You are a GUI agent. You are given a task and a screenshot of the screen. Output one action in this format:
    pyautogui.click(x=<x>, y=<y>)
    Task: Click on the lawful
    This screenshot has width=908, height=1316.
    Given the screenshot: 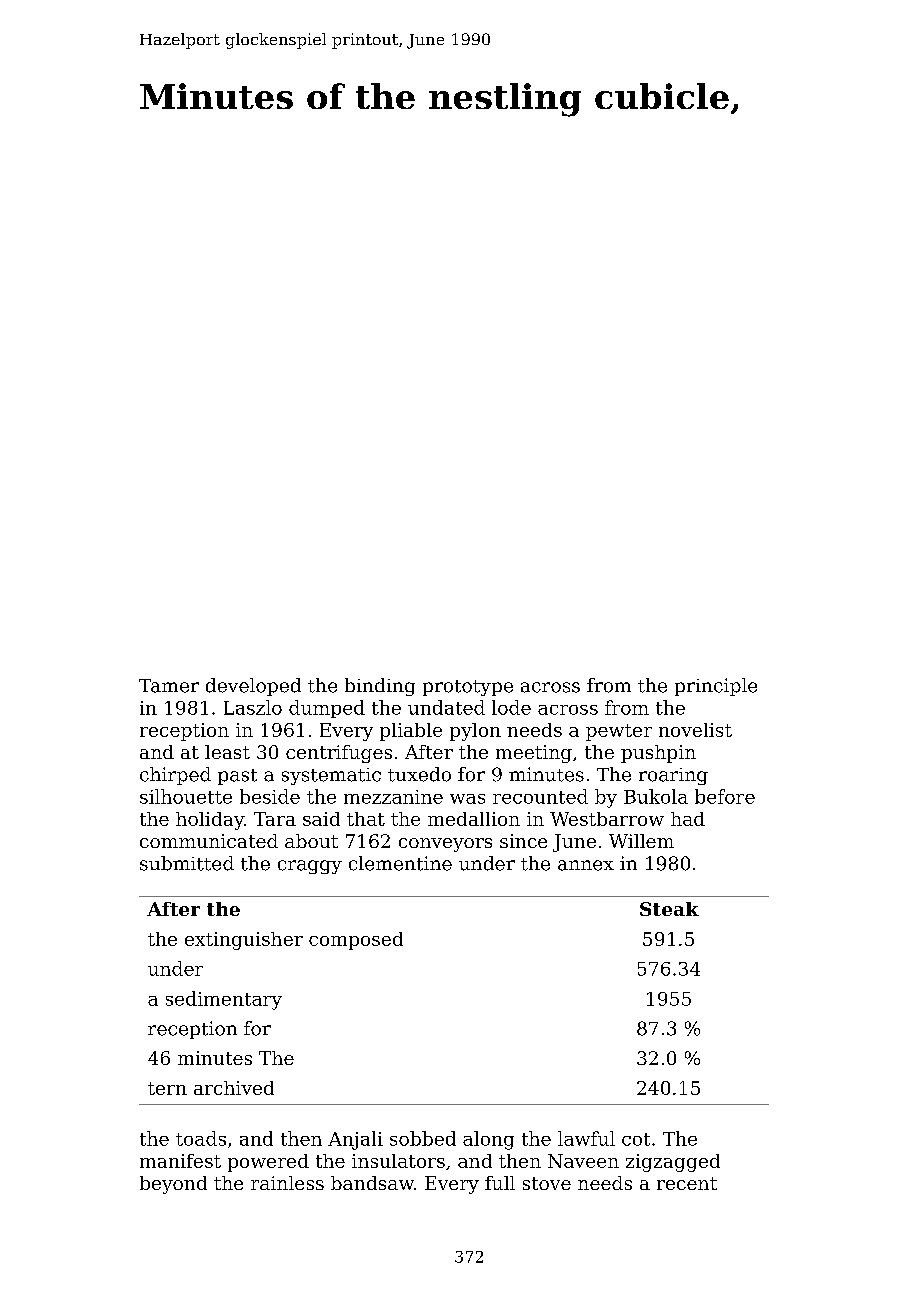 What is the action you would take?
    pyautogui.click(x=586, y=1138)
